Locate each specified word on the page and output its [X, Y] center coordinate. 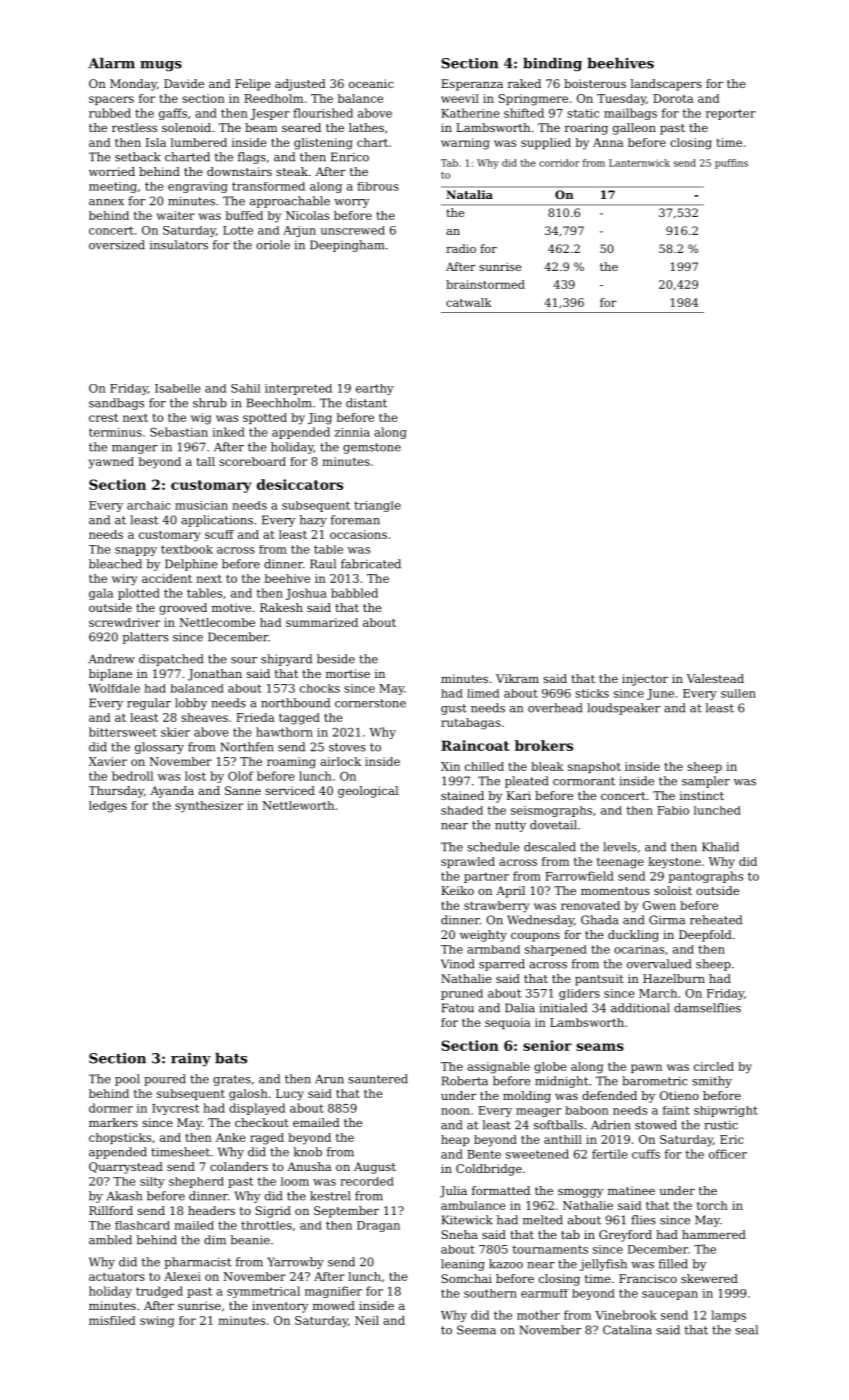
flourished [323, 113]
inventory [280, 1307]
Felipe [253, 85]
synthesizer [209, 807]
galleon [634, 129]
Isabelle [177, 388]
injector [645, 680]
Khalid [720, 847]
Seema [476, 1330]
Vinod [458, 964]
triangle [377, 506]
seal [746, 1330]
